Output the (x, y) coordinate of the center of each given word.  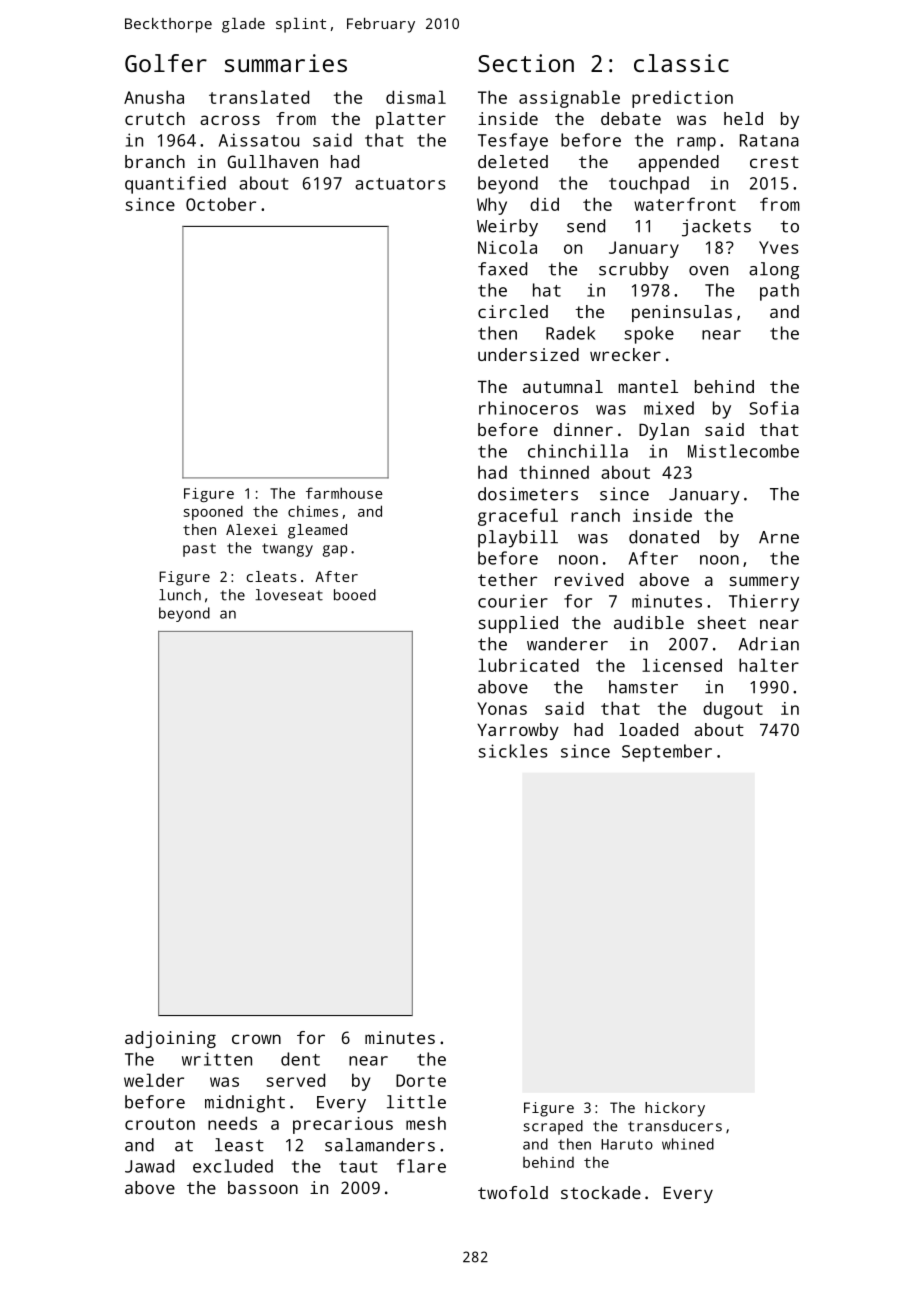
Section (526, 63)
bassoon (263, 1187)
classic (681, 63)
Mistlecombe (743, 451)
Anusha (154, 97)
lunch (180, 595)
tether (507, 579)
